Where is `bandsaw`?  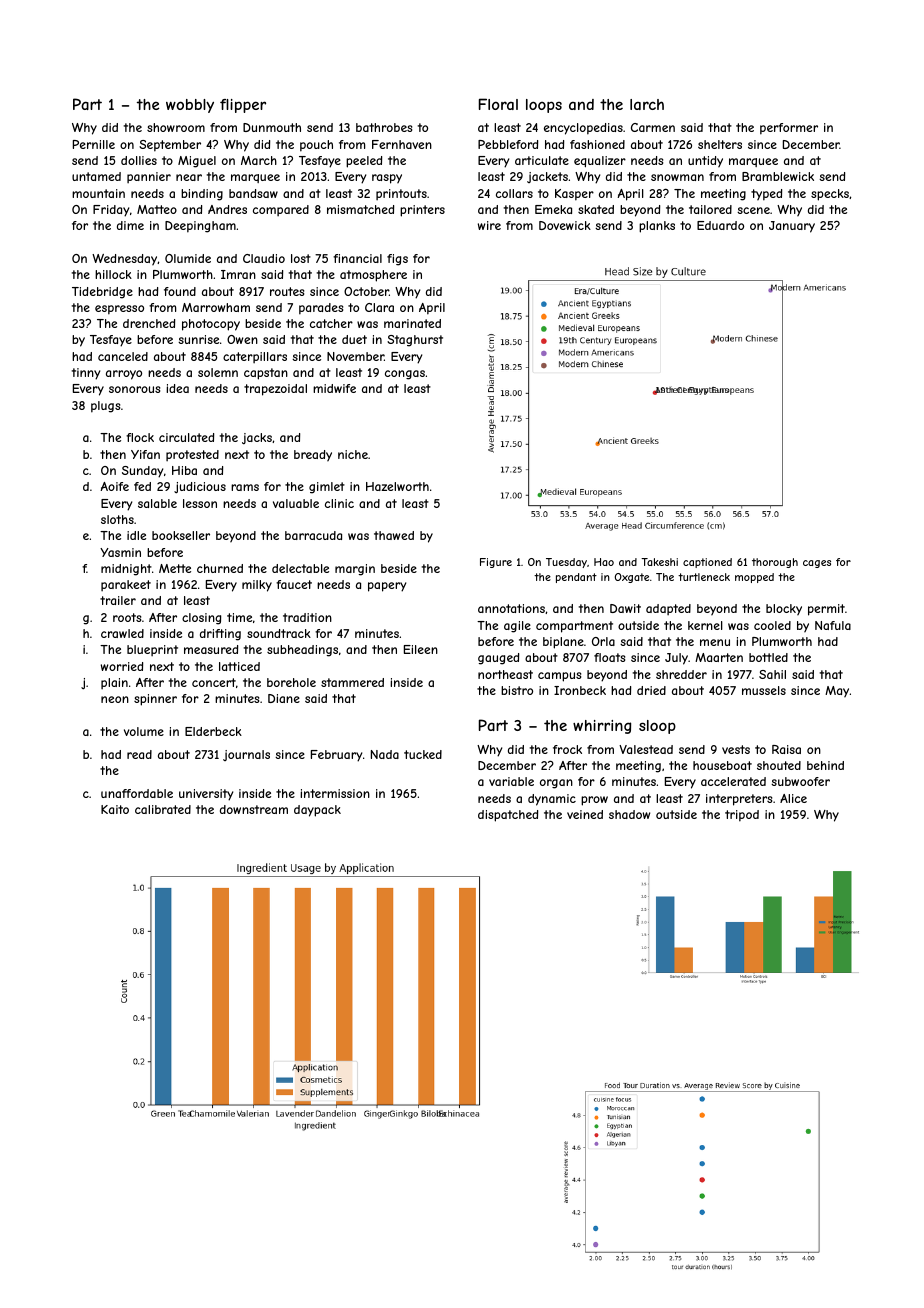 bandsaw is located at coordinates (253, 193).
